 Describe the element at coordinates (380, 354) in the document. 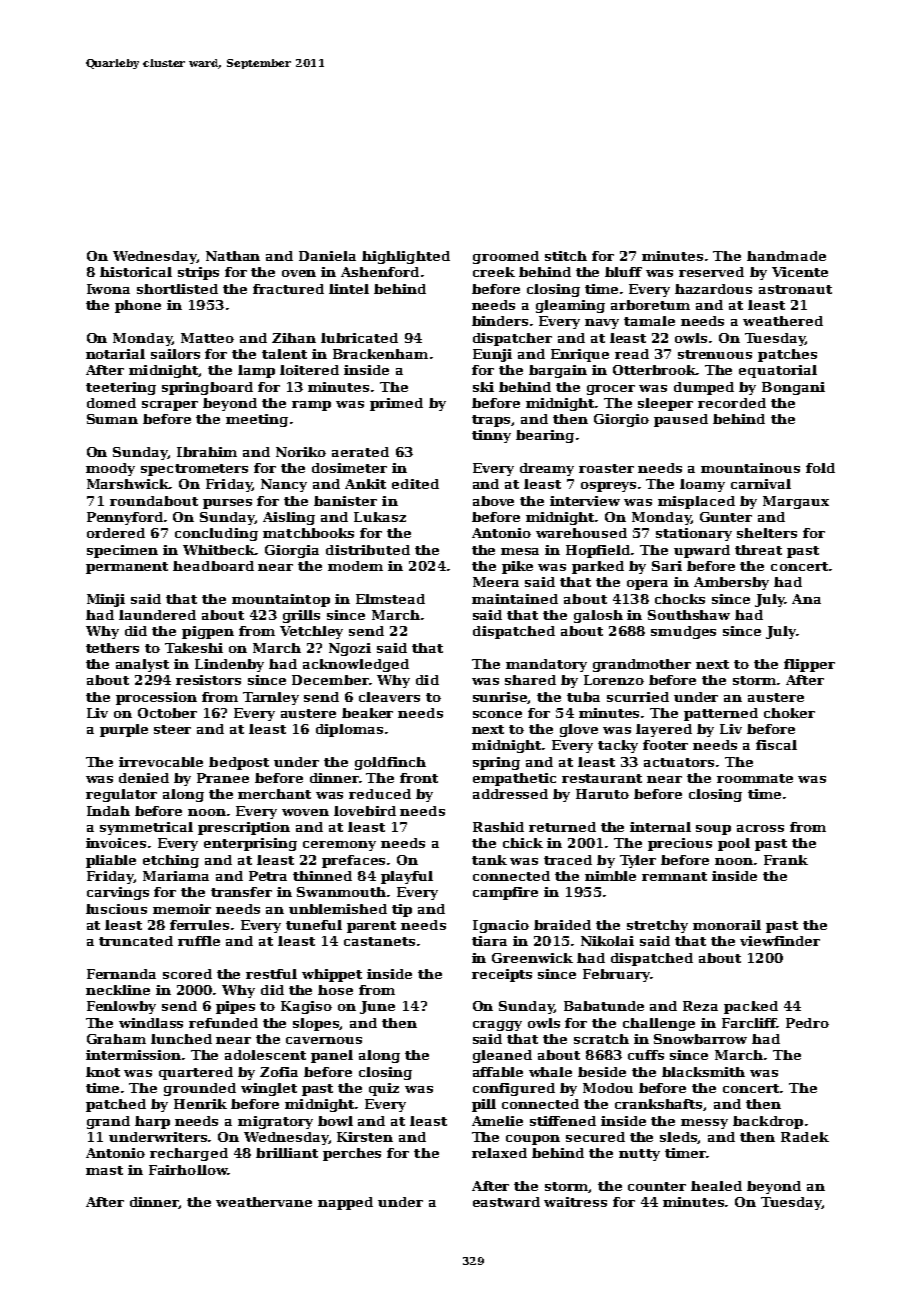

I see `Brackenham` at that location.
